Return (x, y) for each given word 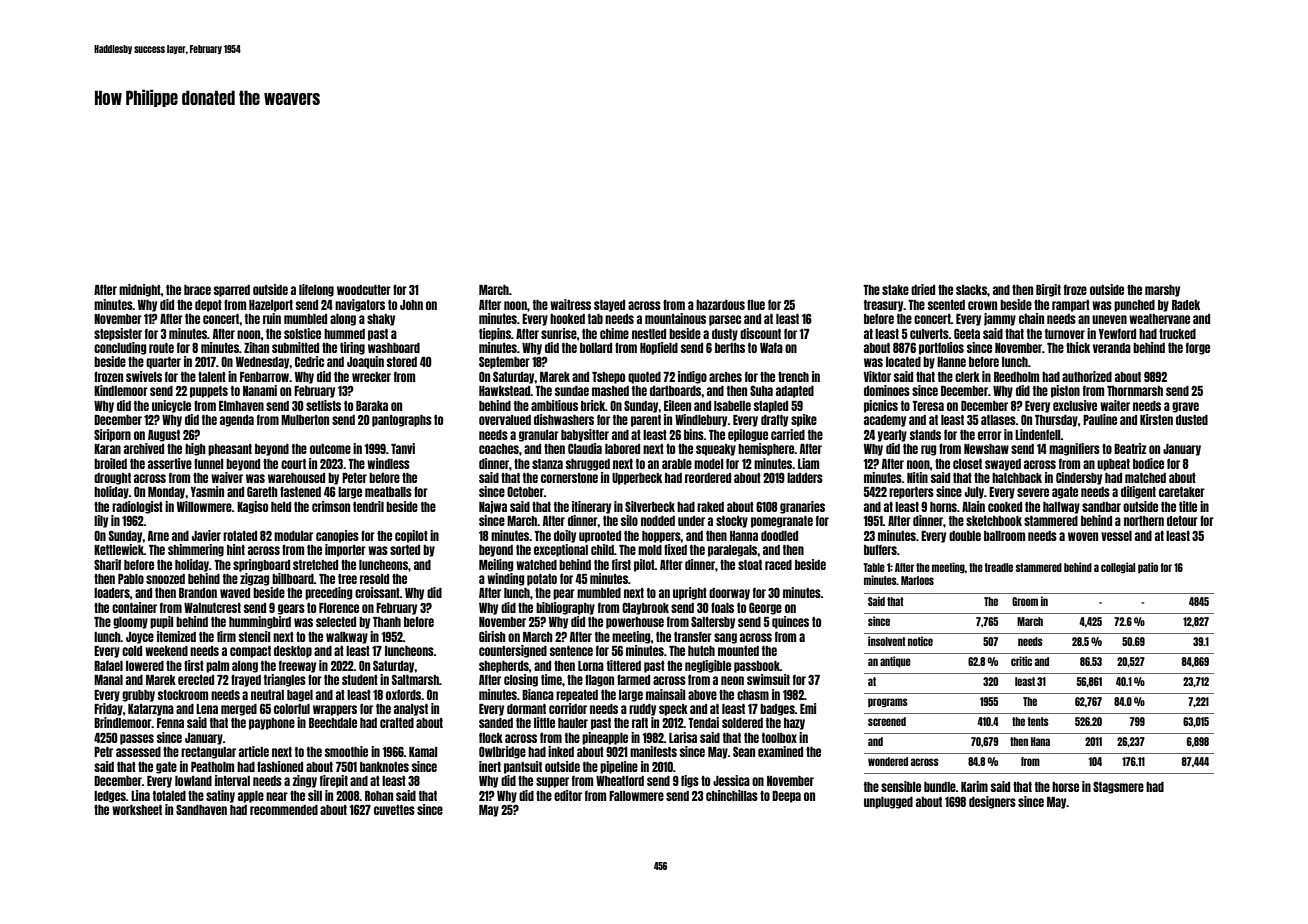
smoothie (346, 751)
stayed (609, 306)
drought (112, 479)
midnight (140, 290)
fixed (675, 549)
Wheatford (620, 780)
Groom (1025, 601)
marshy (1162, 291)
